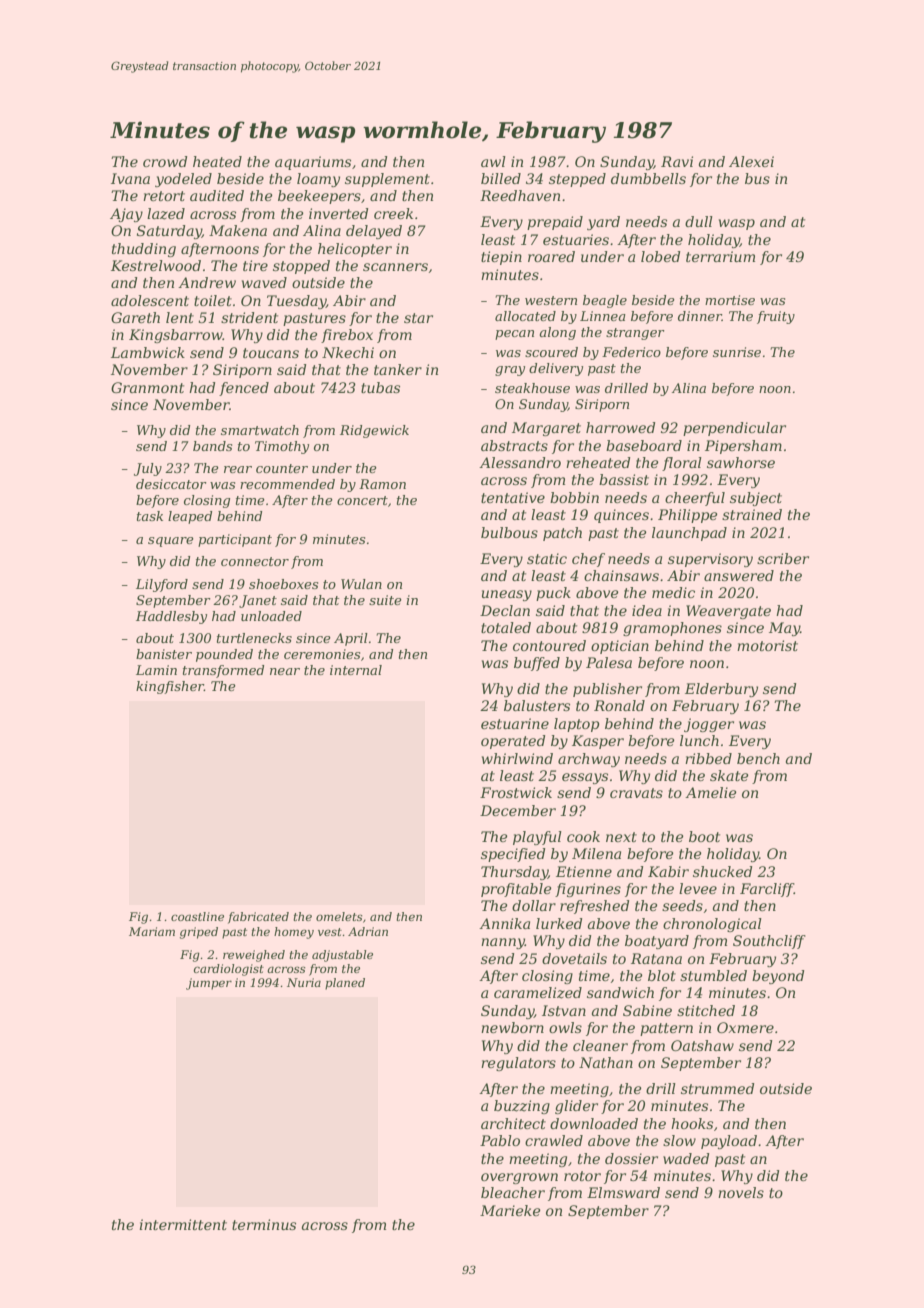 Image resolution: width=924 pixels, height=1308 pixels. What do you see at coordinates (170, 687) in the screenshot?
I see `kingfisher` at bounding box center [170, 687].
